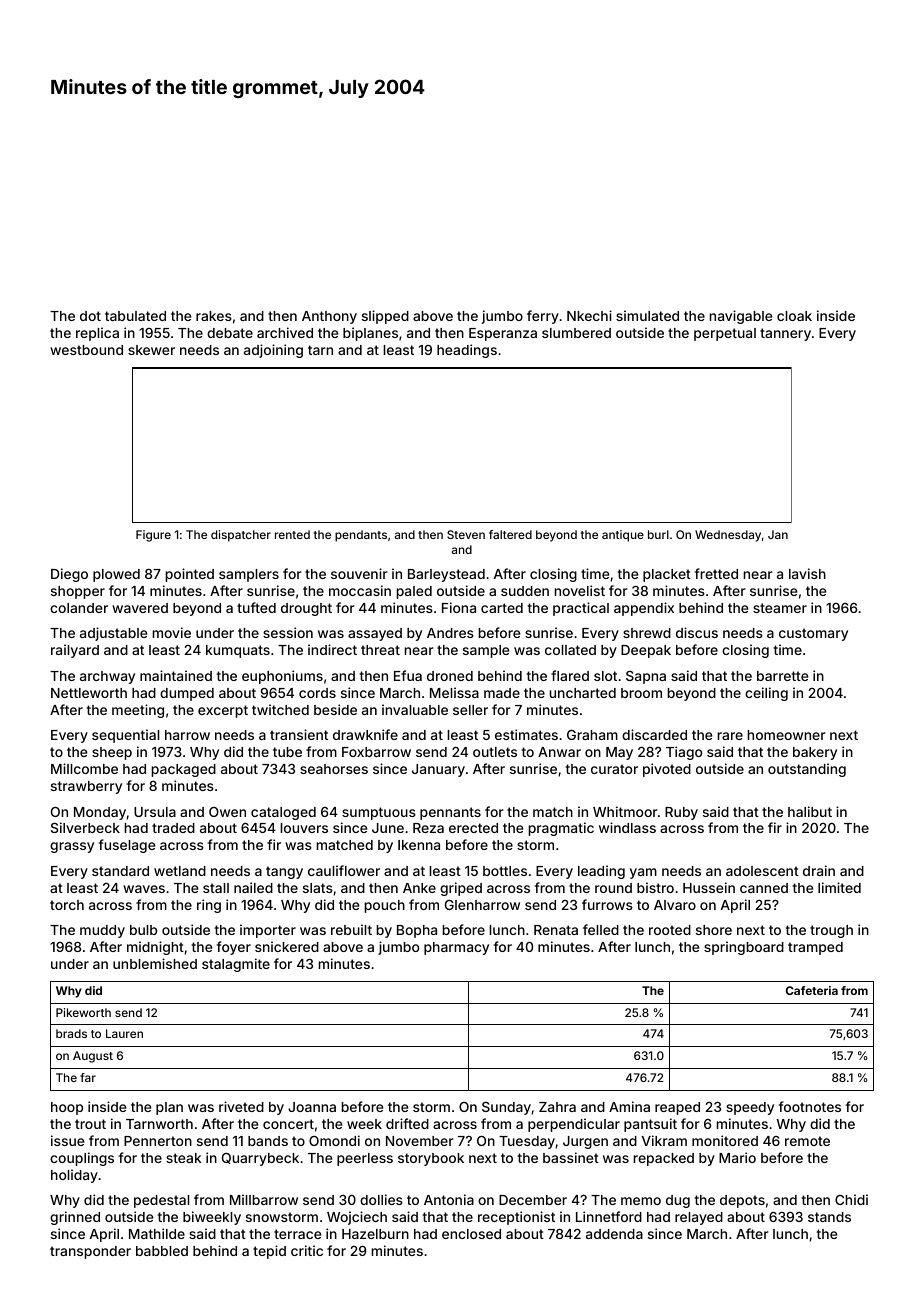  Describe the element at coordinates (815, 753) in the screenshot. I see `bakery` at that location.
